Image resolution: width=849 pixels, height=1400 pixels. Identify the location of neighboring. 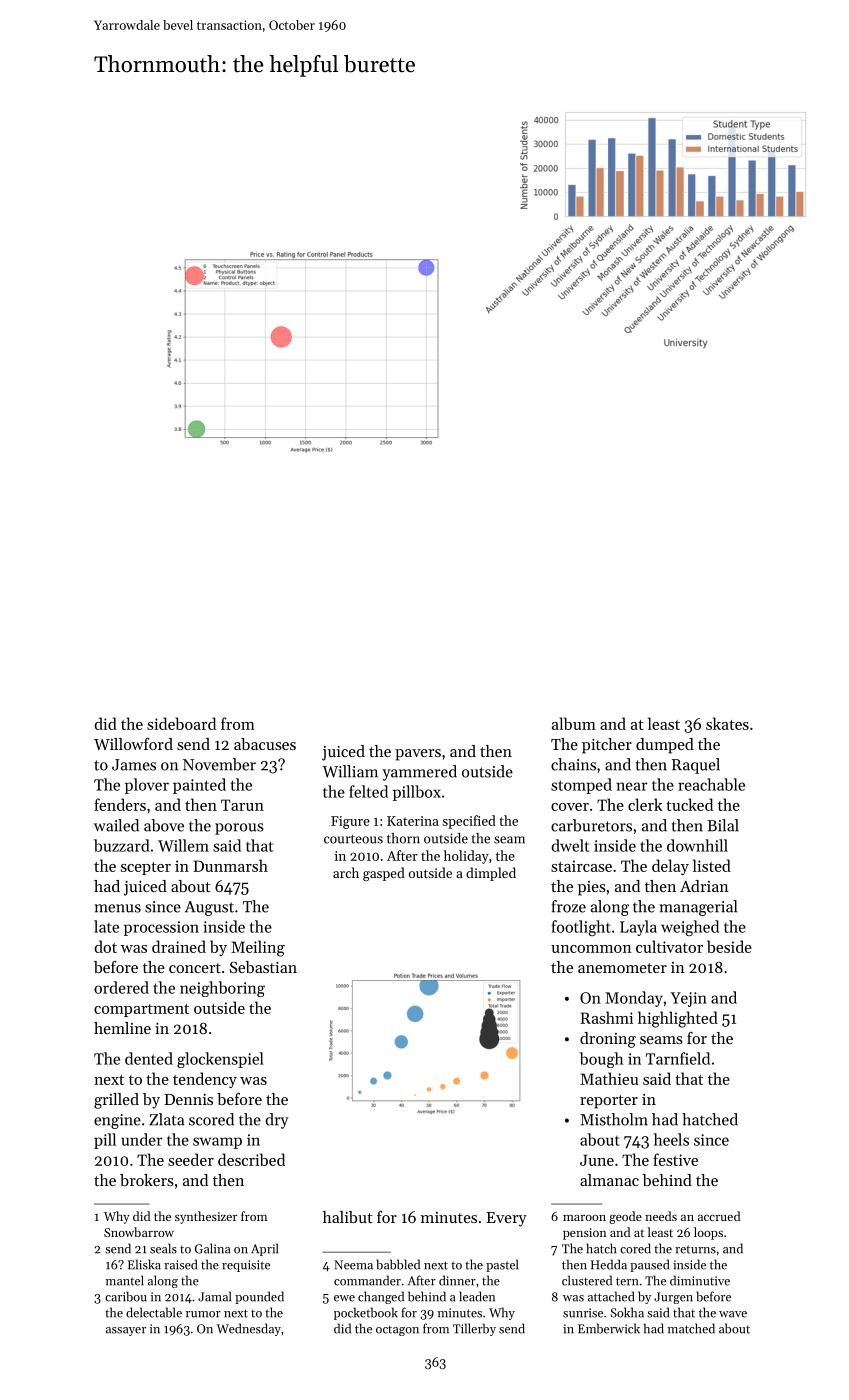
(222, 989).
